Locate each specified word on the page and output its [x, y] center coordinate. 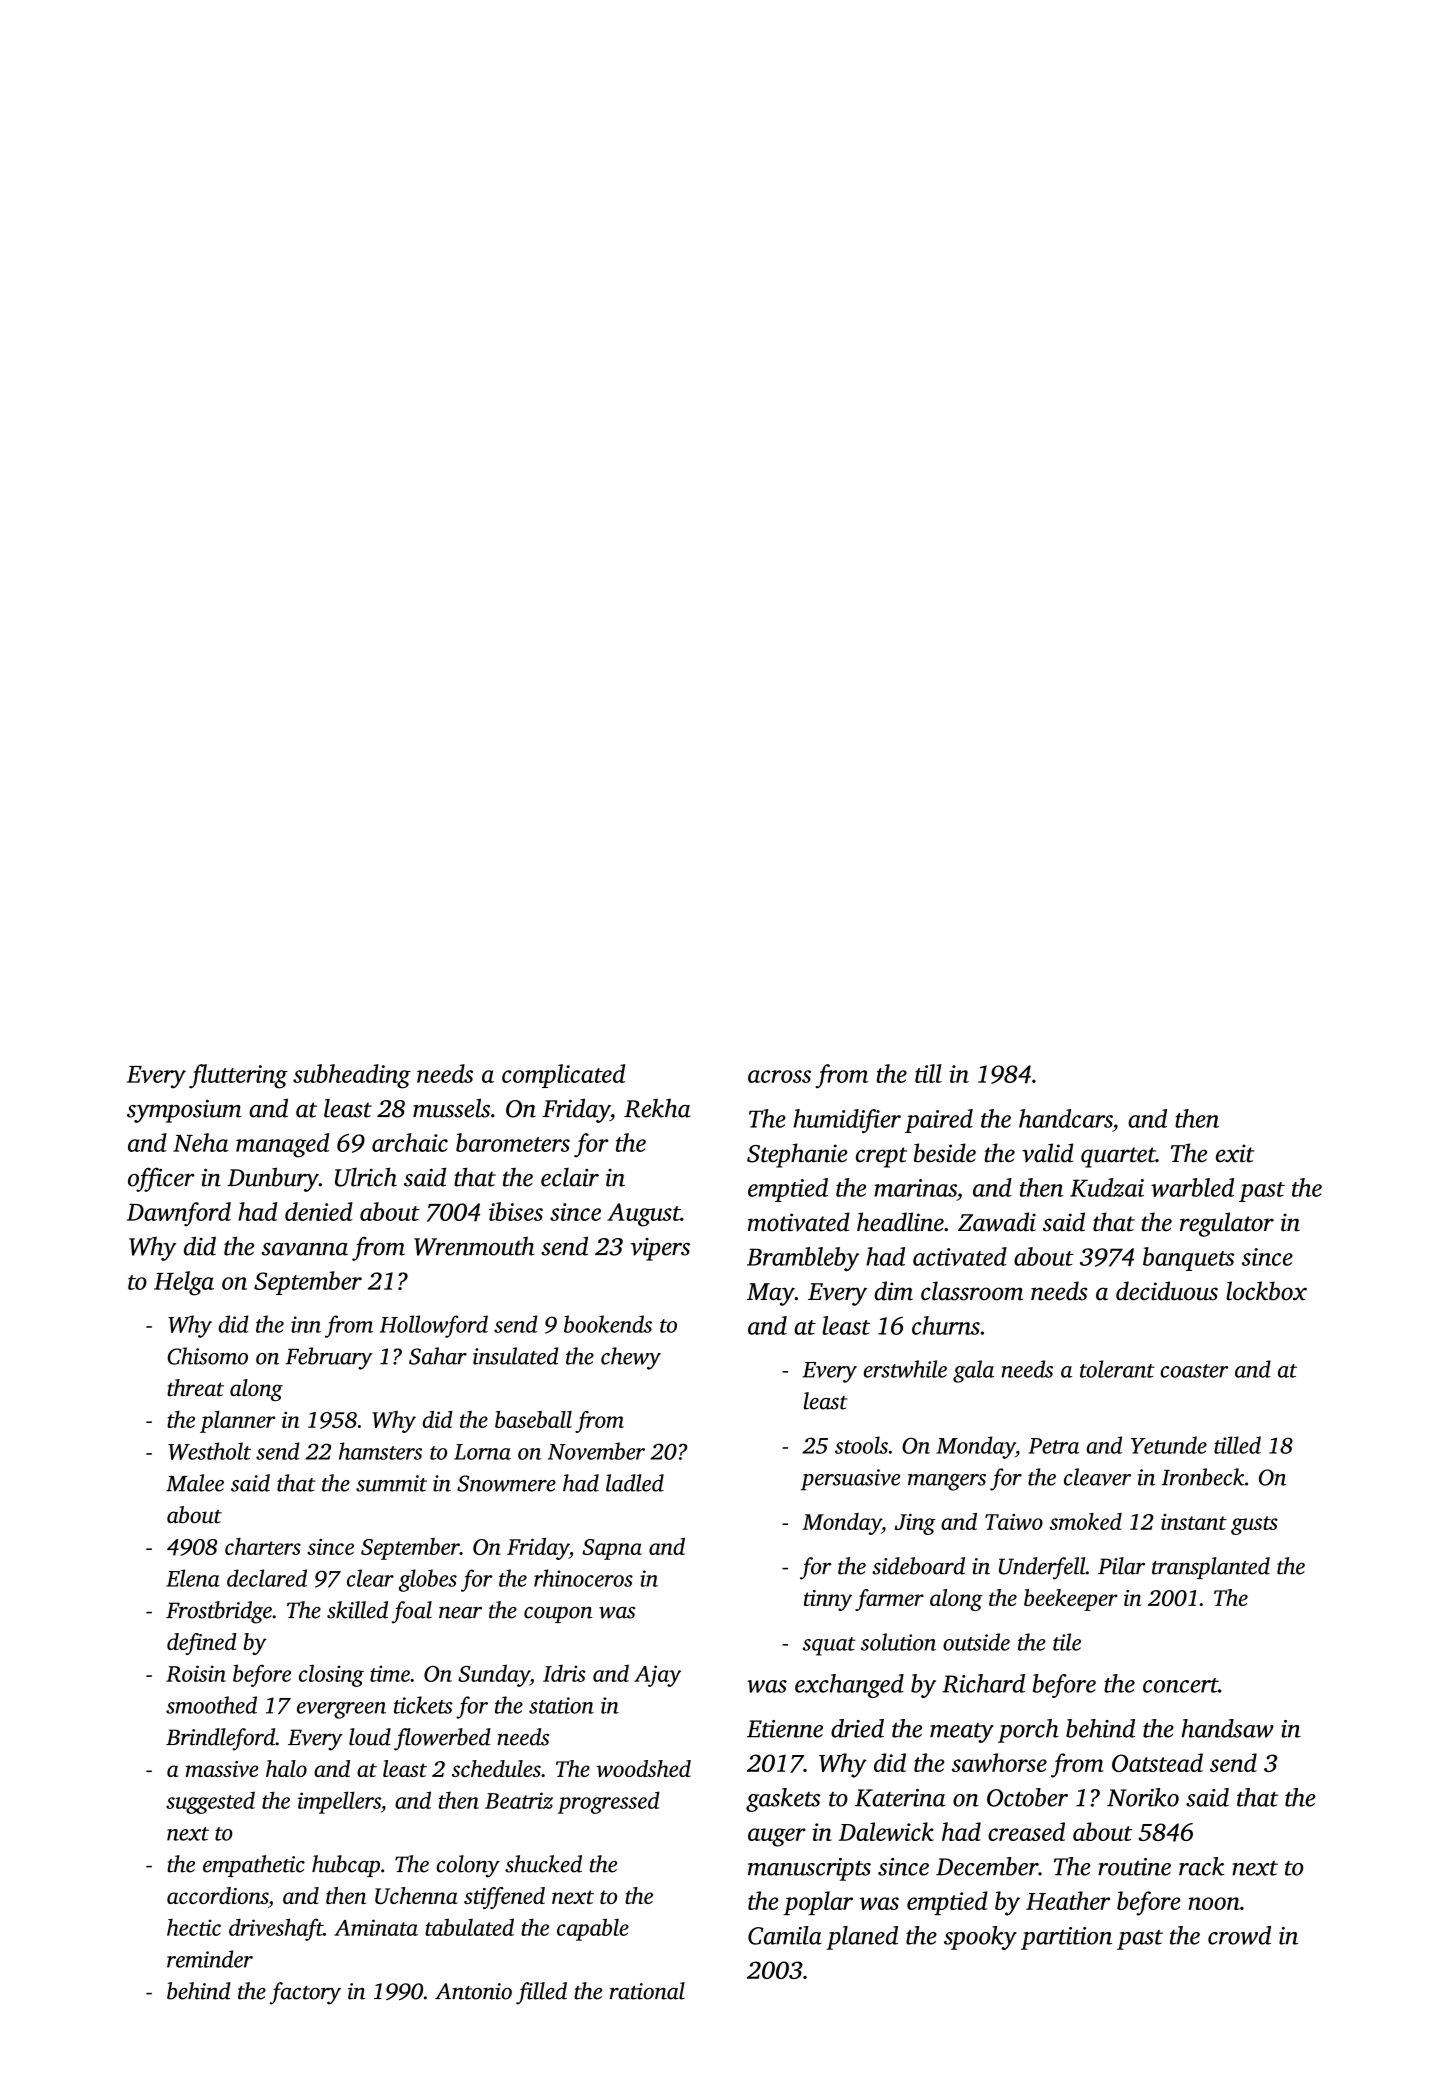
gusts [1254, 1525]
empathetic [254, 1866]
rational [647, 1991]
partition [1066, 1938]
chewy [631, 1358]
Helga [184, 1283]
